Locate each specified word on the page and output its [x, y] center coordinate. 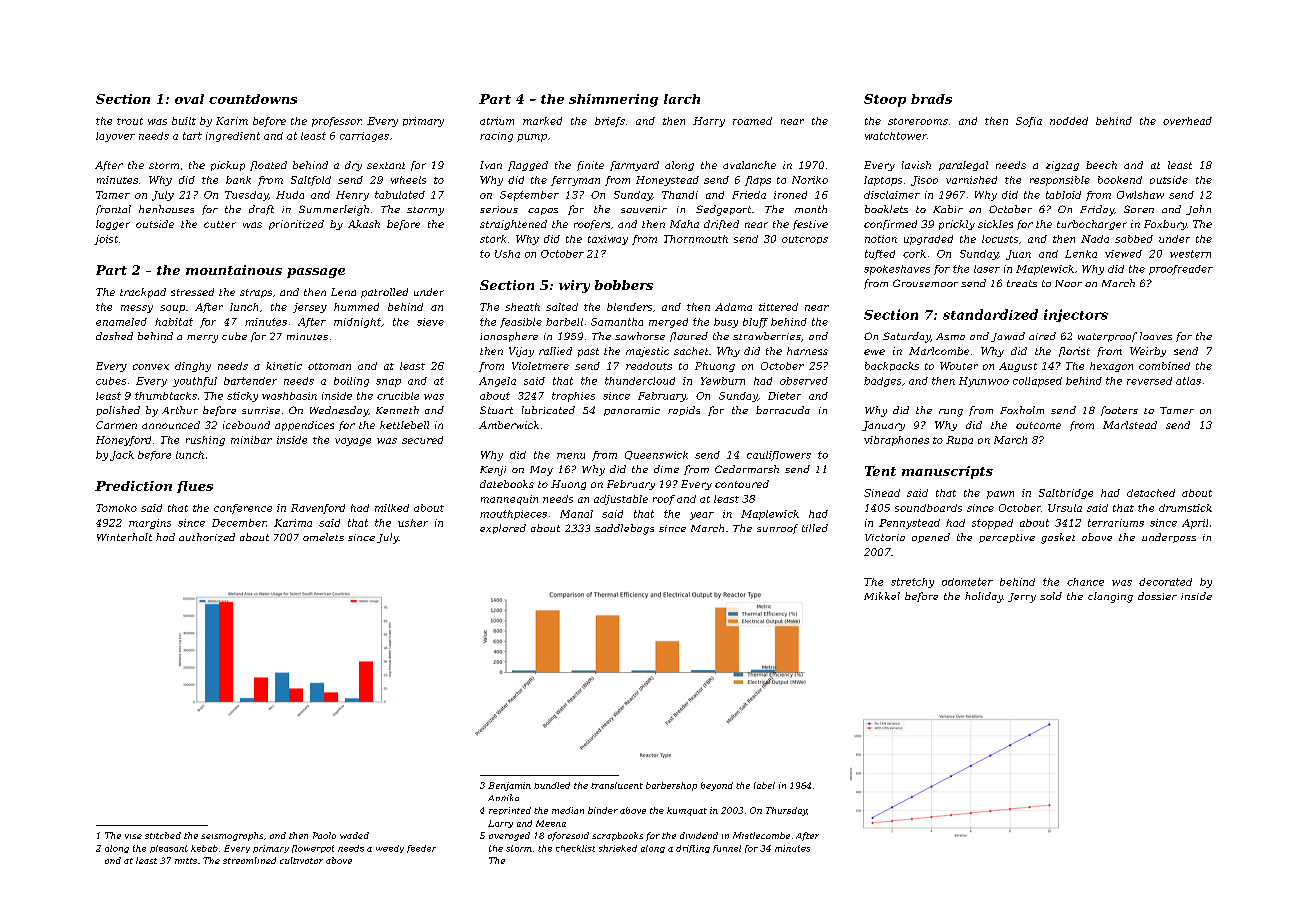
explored [503, 529]
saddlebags [624, 529]
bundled [552, 785]
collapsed [1037, 382]
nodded [1069, 121]
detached [1151, 493]
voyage [353, 442]
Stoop [885, 100]
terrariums [1116, 523]
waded [354, 835]
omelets [323, 537]
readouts [649, 366]
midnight [357, 323]
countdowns [253, 99]
